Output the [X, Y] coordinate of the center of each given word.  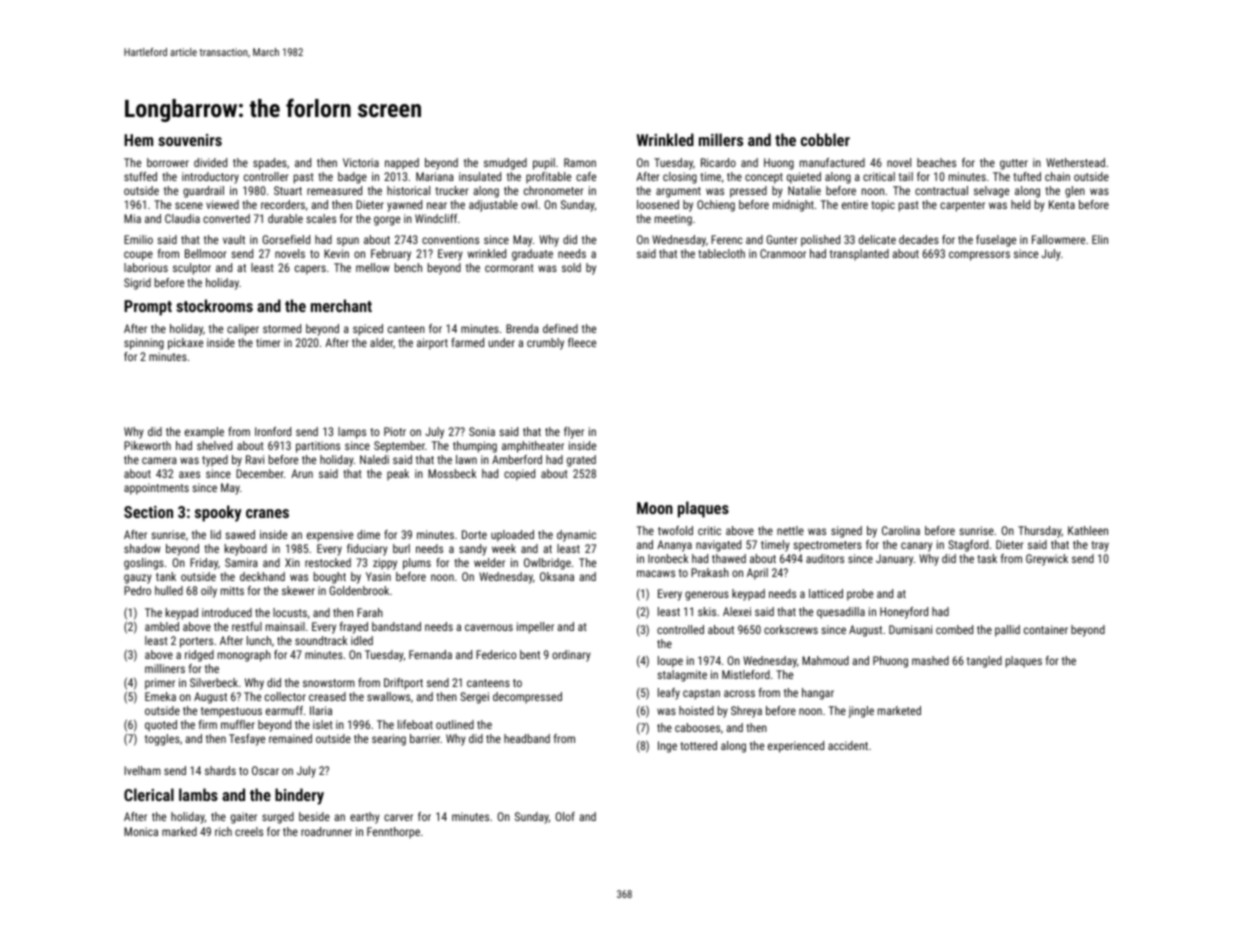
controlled [680, 629]
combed [954, 629]
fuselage [996, 241]
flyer [574, 433]
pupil [544, 164]
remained [290, 738]
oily [209, 592]
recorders [283, 204]
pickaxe [185, 344]
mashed [930, 660]
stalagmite [682, 676]
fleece [582, 342]
